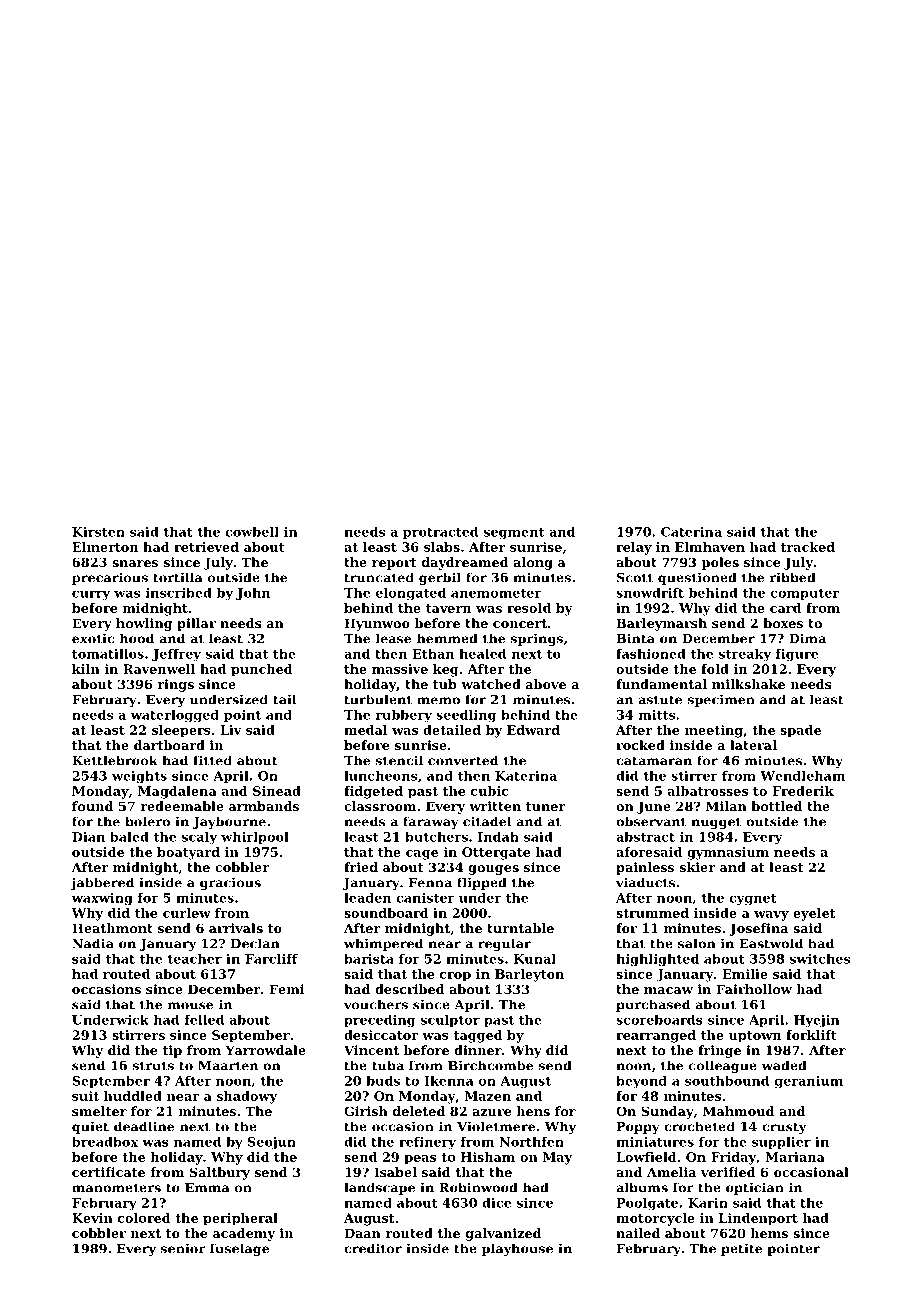  What do you see at coordinates (231, 730) in the screenshot?
I see `Liv` at bounding box center [231, 730].
